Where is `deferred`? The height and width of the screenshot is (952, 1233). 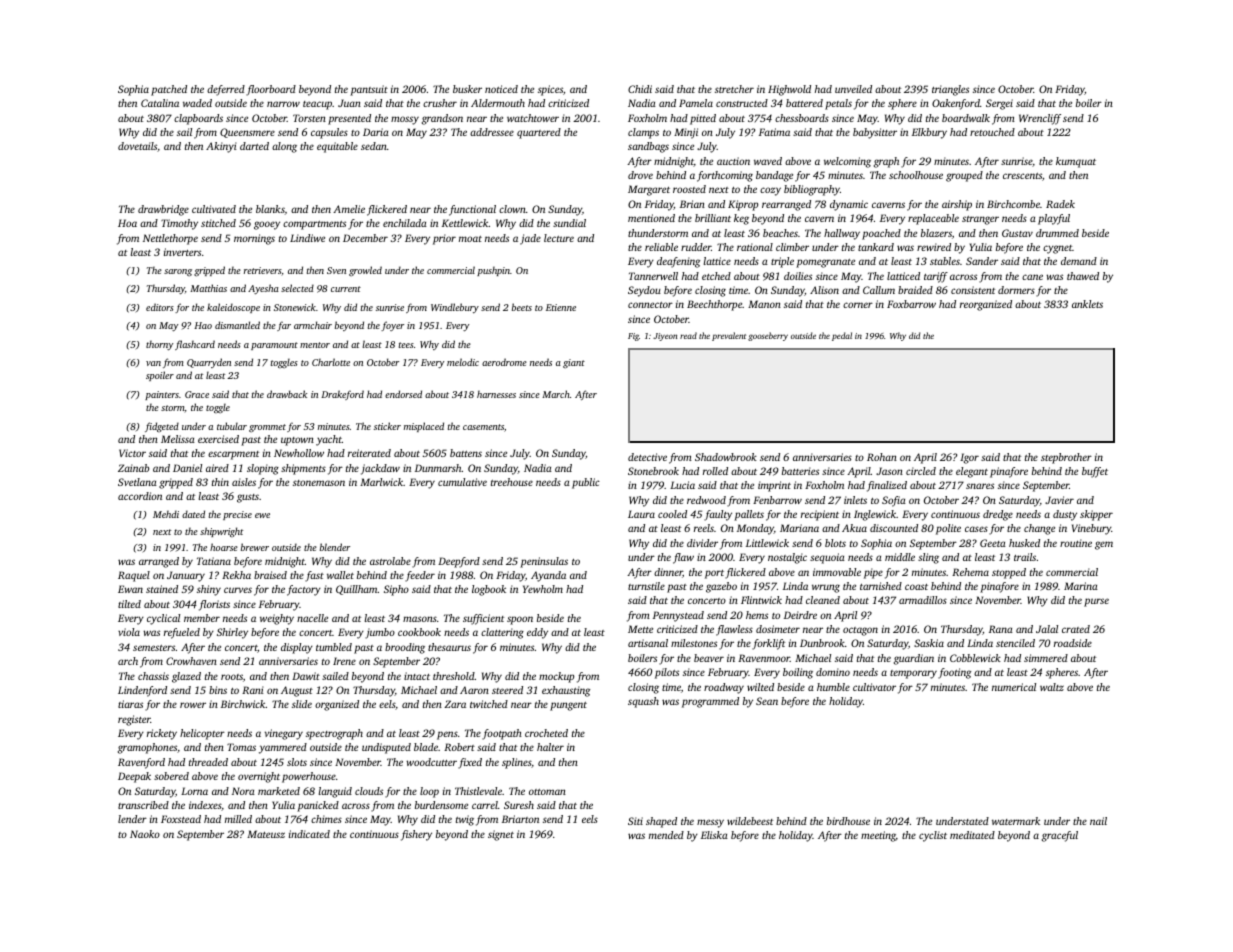
deferred is located at coordinates (226, 90).
